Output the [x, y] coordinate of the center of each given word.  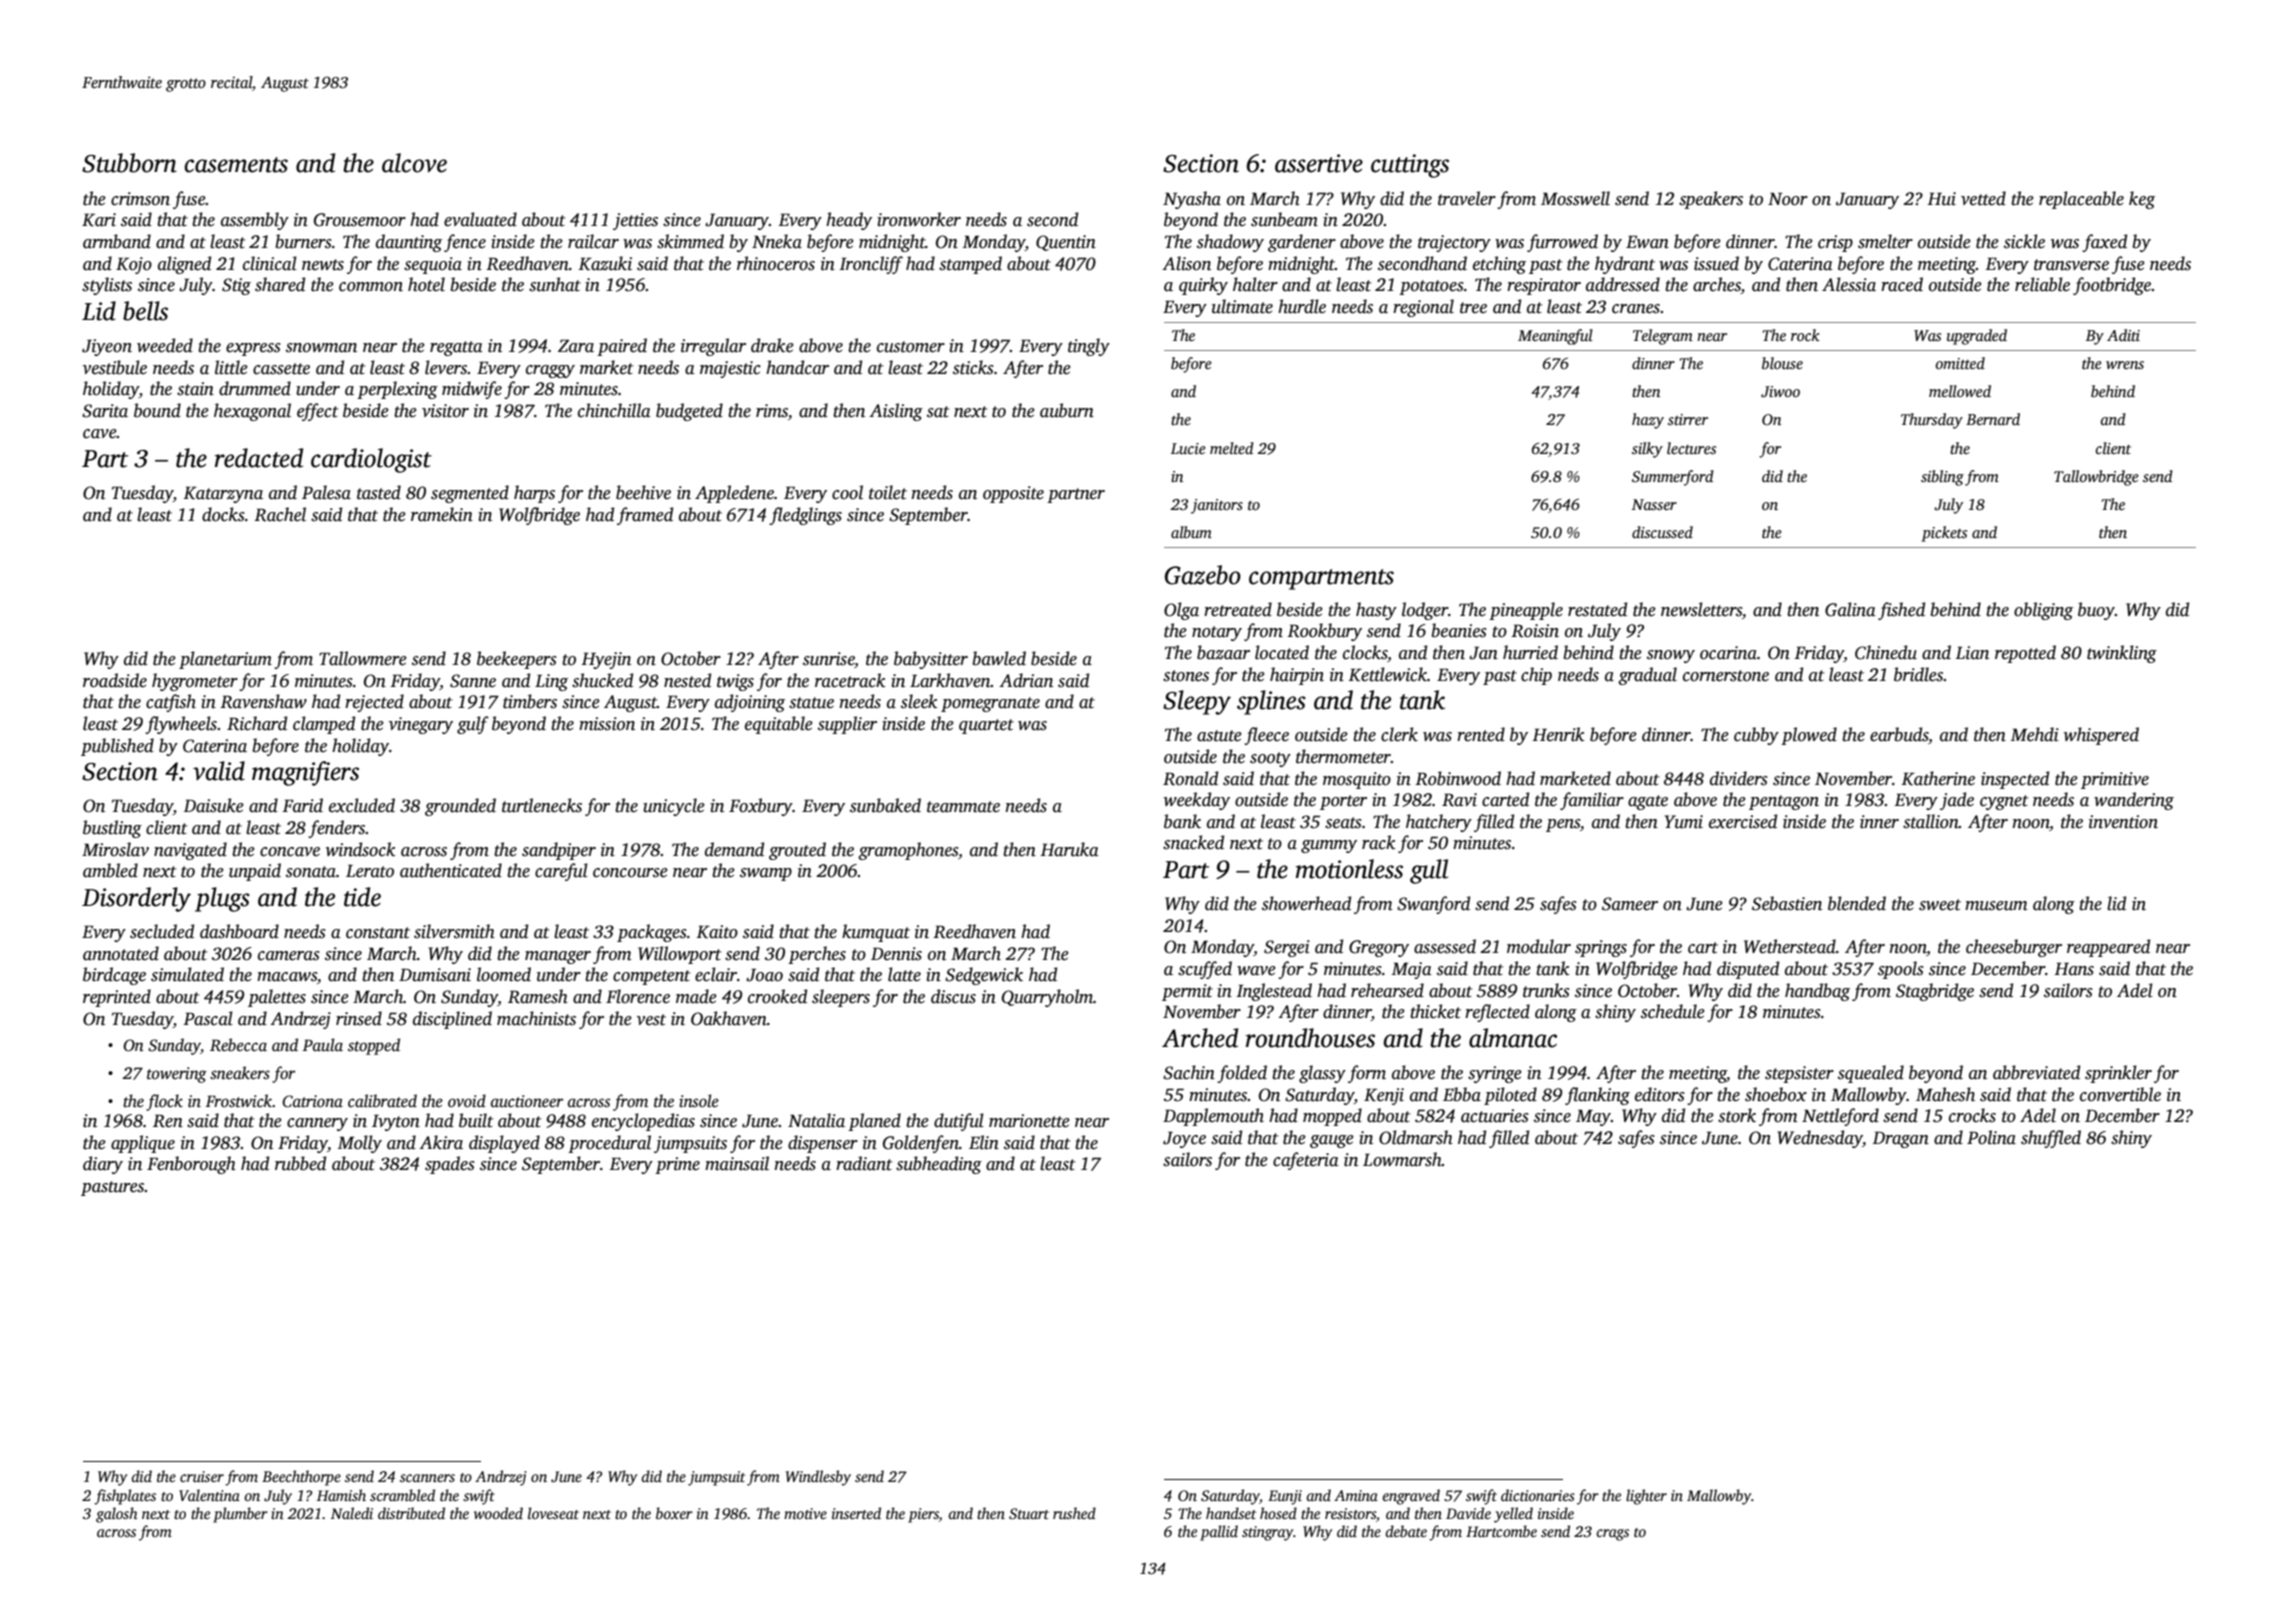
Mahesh [1945, 1094]
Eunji [1285, 1497]
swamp [766, 874]
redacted [259, 458]
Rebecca [238, 1045]
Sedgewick [984, 976]
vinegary [421, 725]
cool [847, 492]
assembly [255, 221]
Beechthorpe [301, 1478]
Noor [1788, 199]
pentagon [1784, 802]
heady [849, 221]
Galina [1850, 609]
